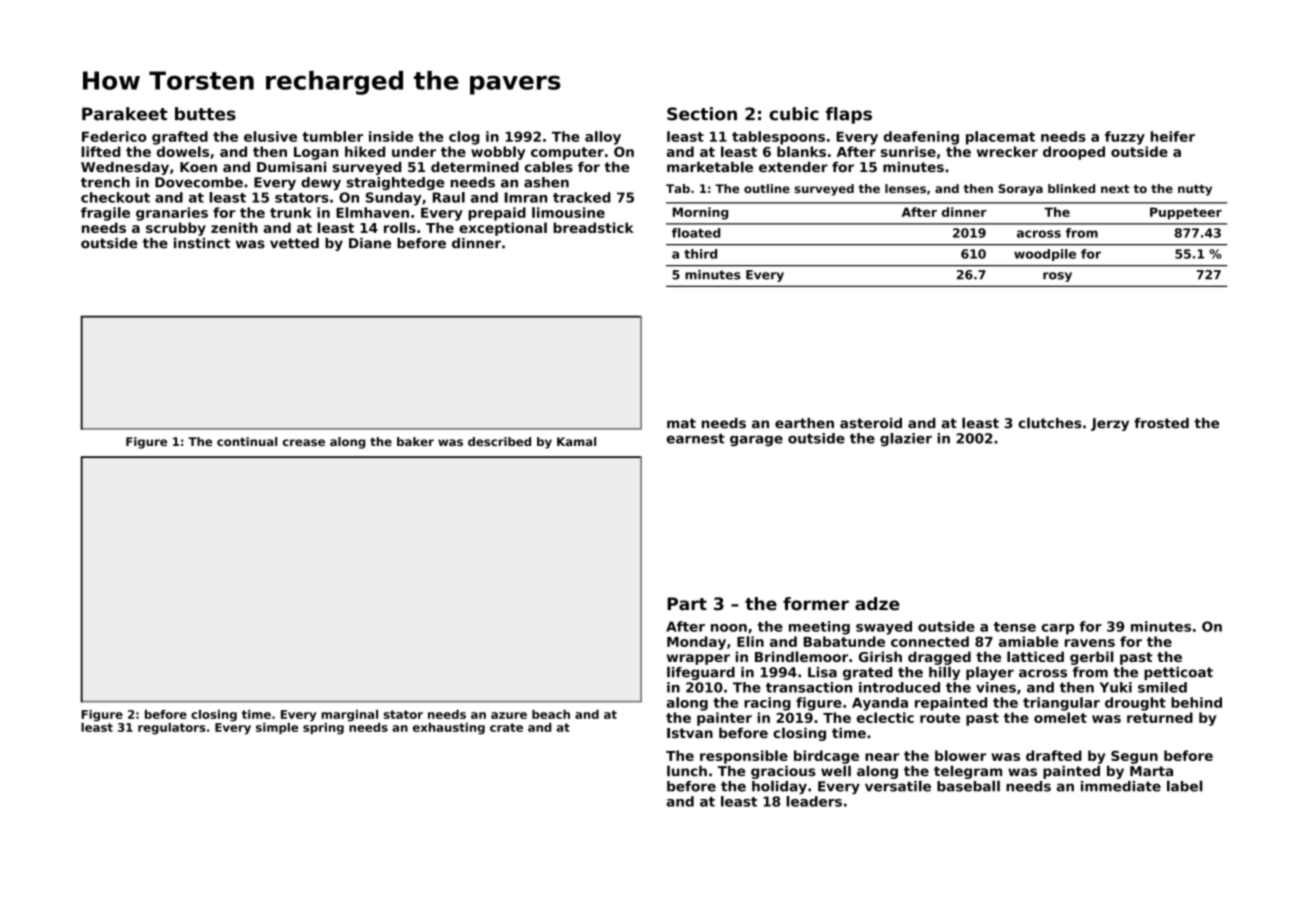  I want to click on Section, so click(702, 114).
